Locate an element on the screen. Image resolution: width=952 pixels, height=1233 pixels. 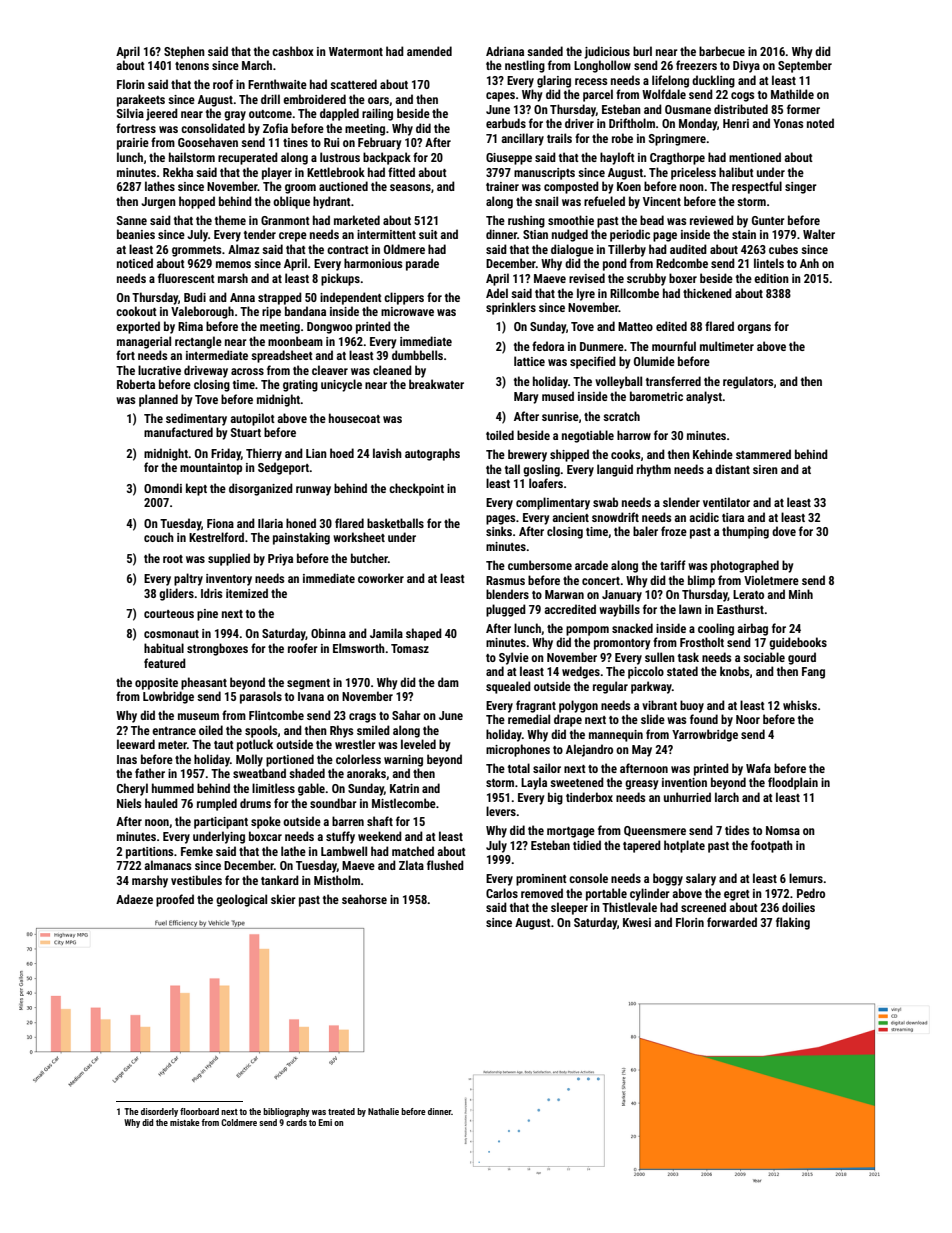
cards is located at coordinates (296, 1122).
